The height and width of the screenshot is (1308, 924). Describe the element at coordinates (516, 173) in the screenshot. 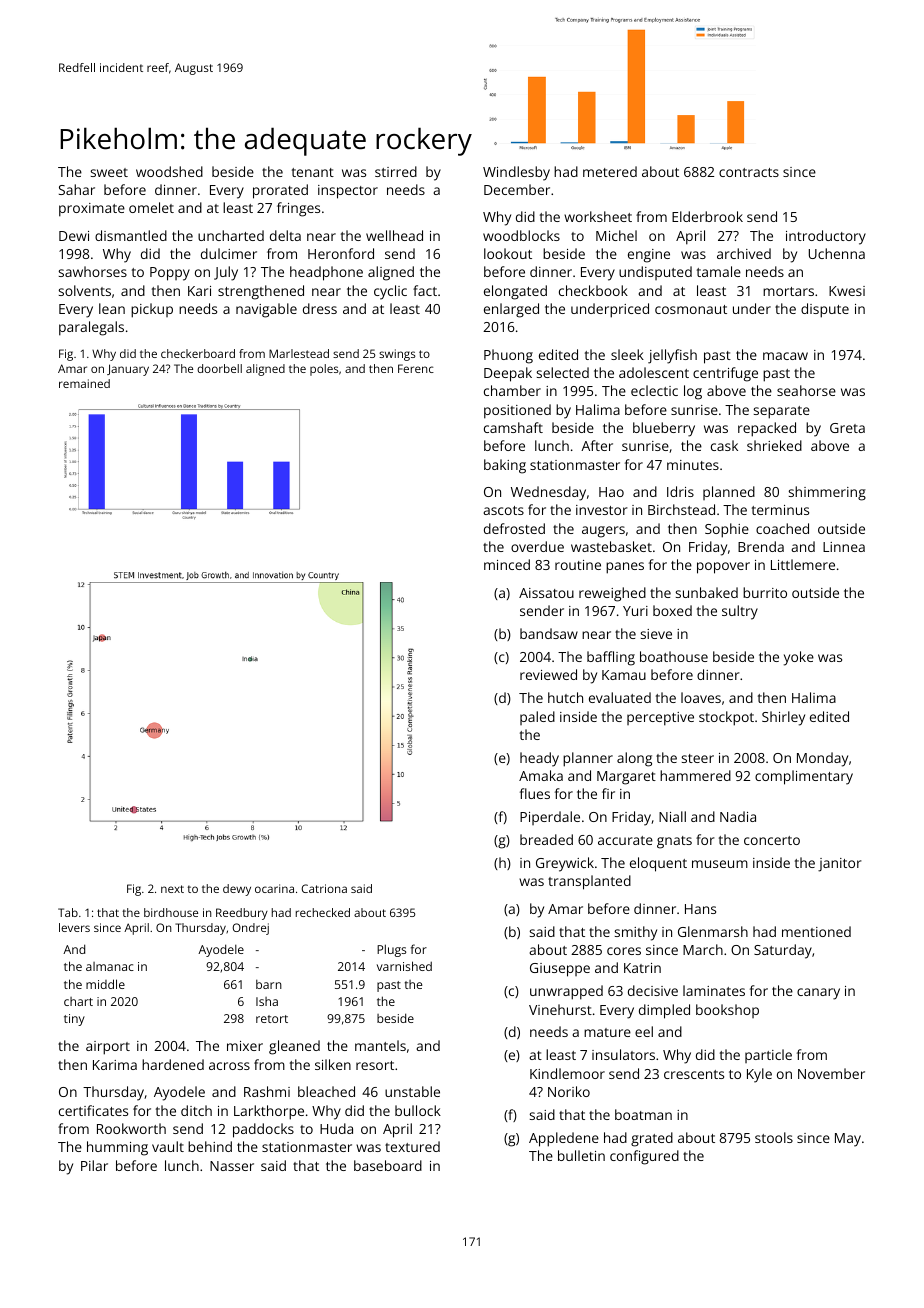

I see `Windlesby` at that location.
